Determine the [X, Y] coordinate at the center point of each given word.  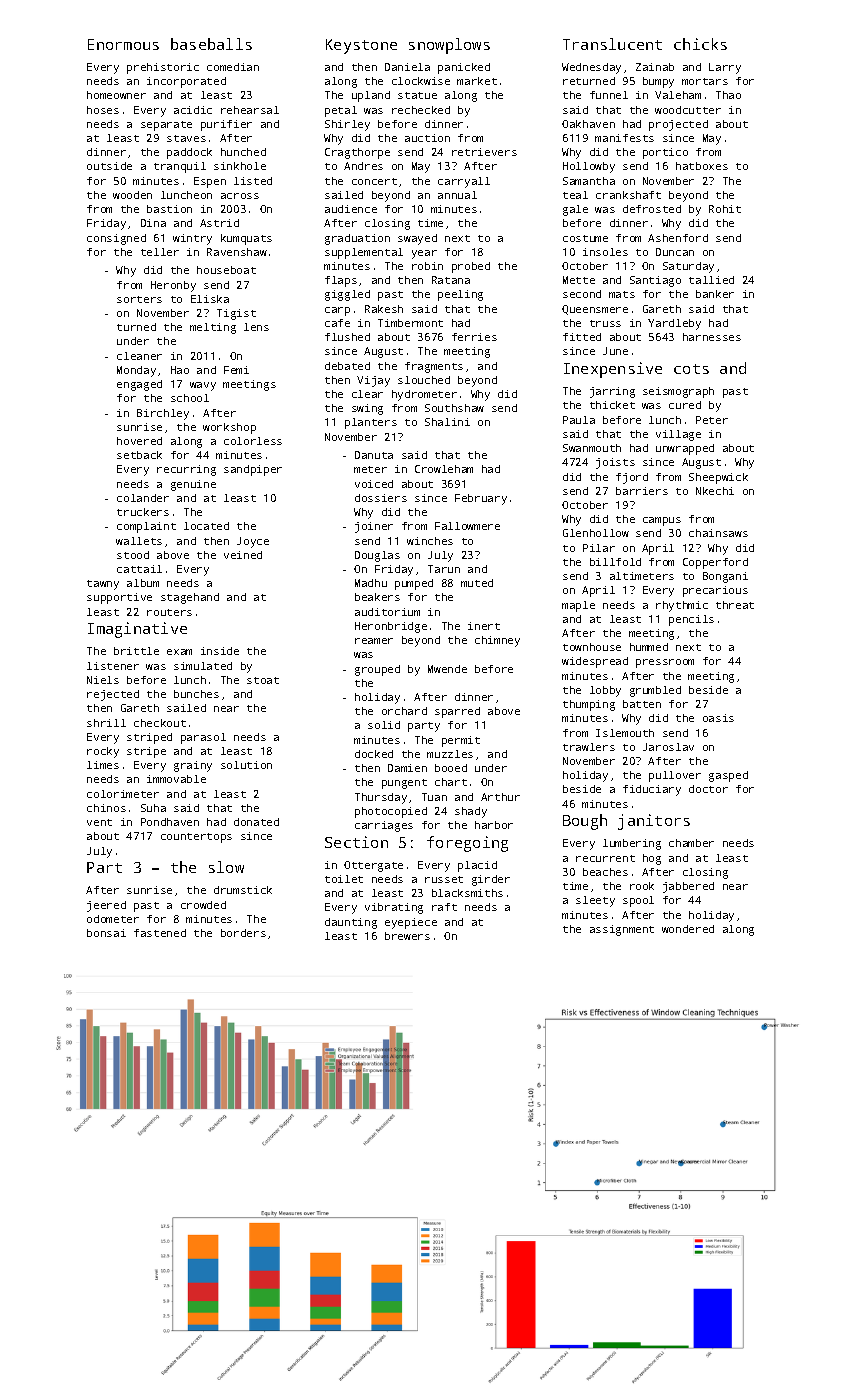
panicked [464, 68]
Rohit [725, 209]
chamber [691, 843]
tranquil [180, 167]
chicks [700, 44]
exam [179, 652]
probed [471, 267]
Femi [236, 370]
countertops [196, 838]
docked [374, 754]
